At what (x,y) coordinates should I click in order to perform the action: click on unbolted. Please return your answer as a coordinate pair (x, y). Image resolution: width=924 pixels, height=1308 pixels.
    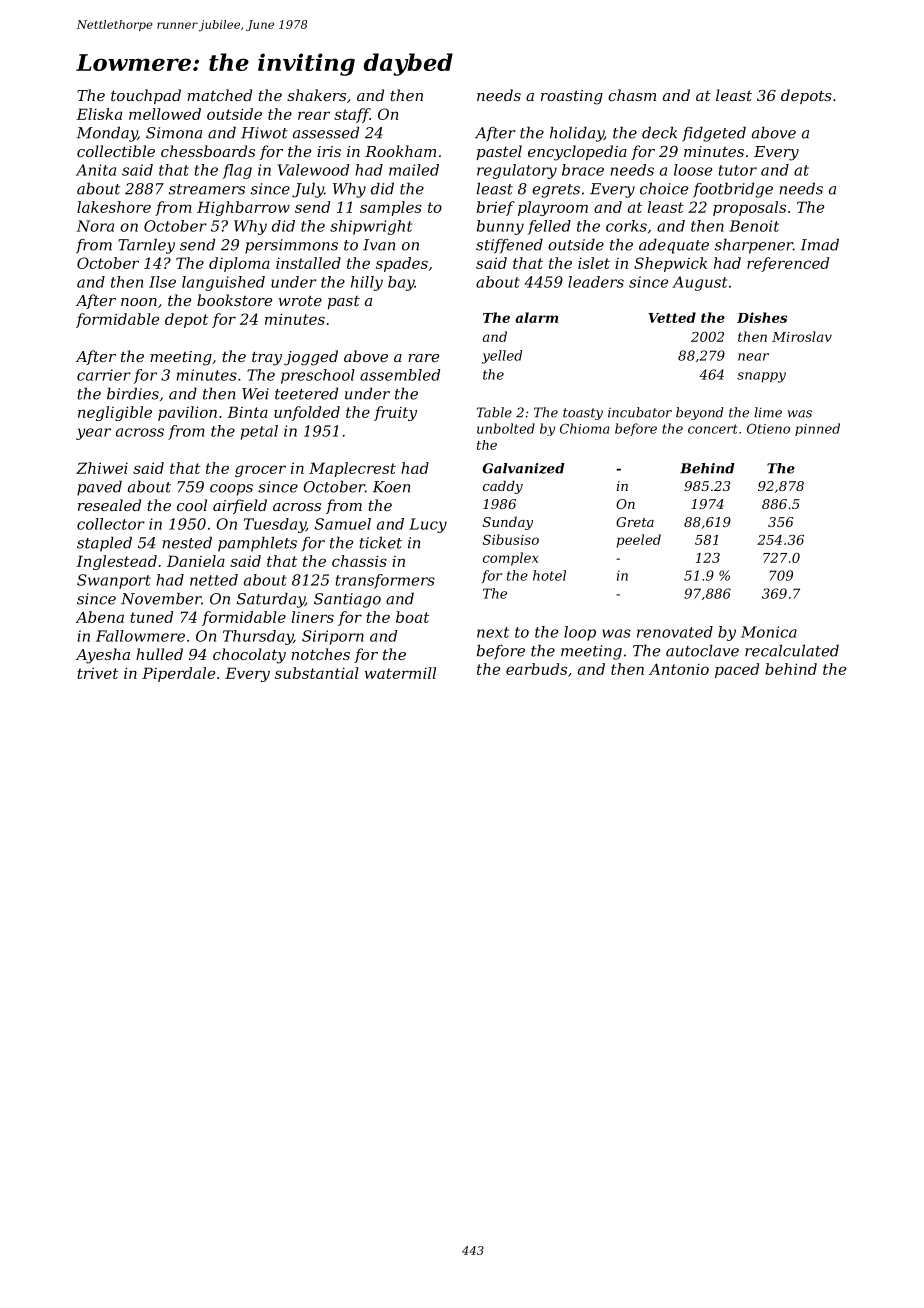
    Looking at the image, I should click on (506, 428).
